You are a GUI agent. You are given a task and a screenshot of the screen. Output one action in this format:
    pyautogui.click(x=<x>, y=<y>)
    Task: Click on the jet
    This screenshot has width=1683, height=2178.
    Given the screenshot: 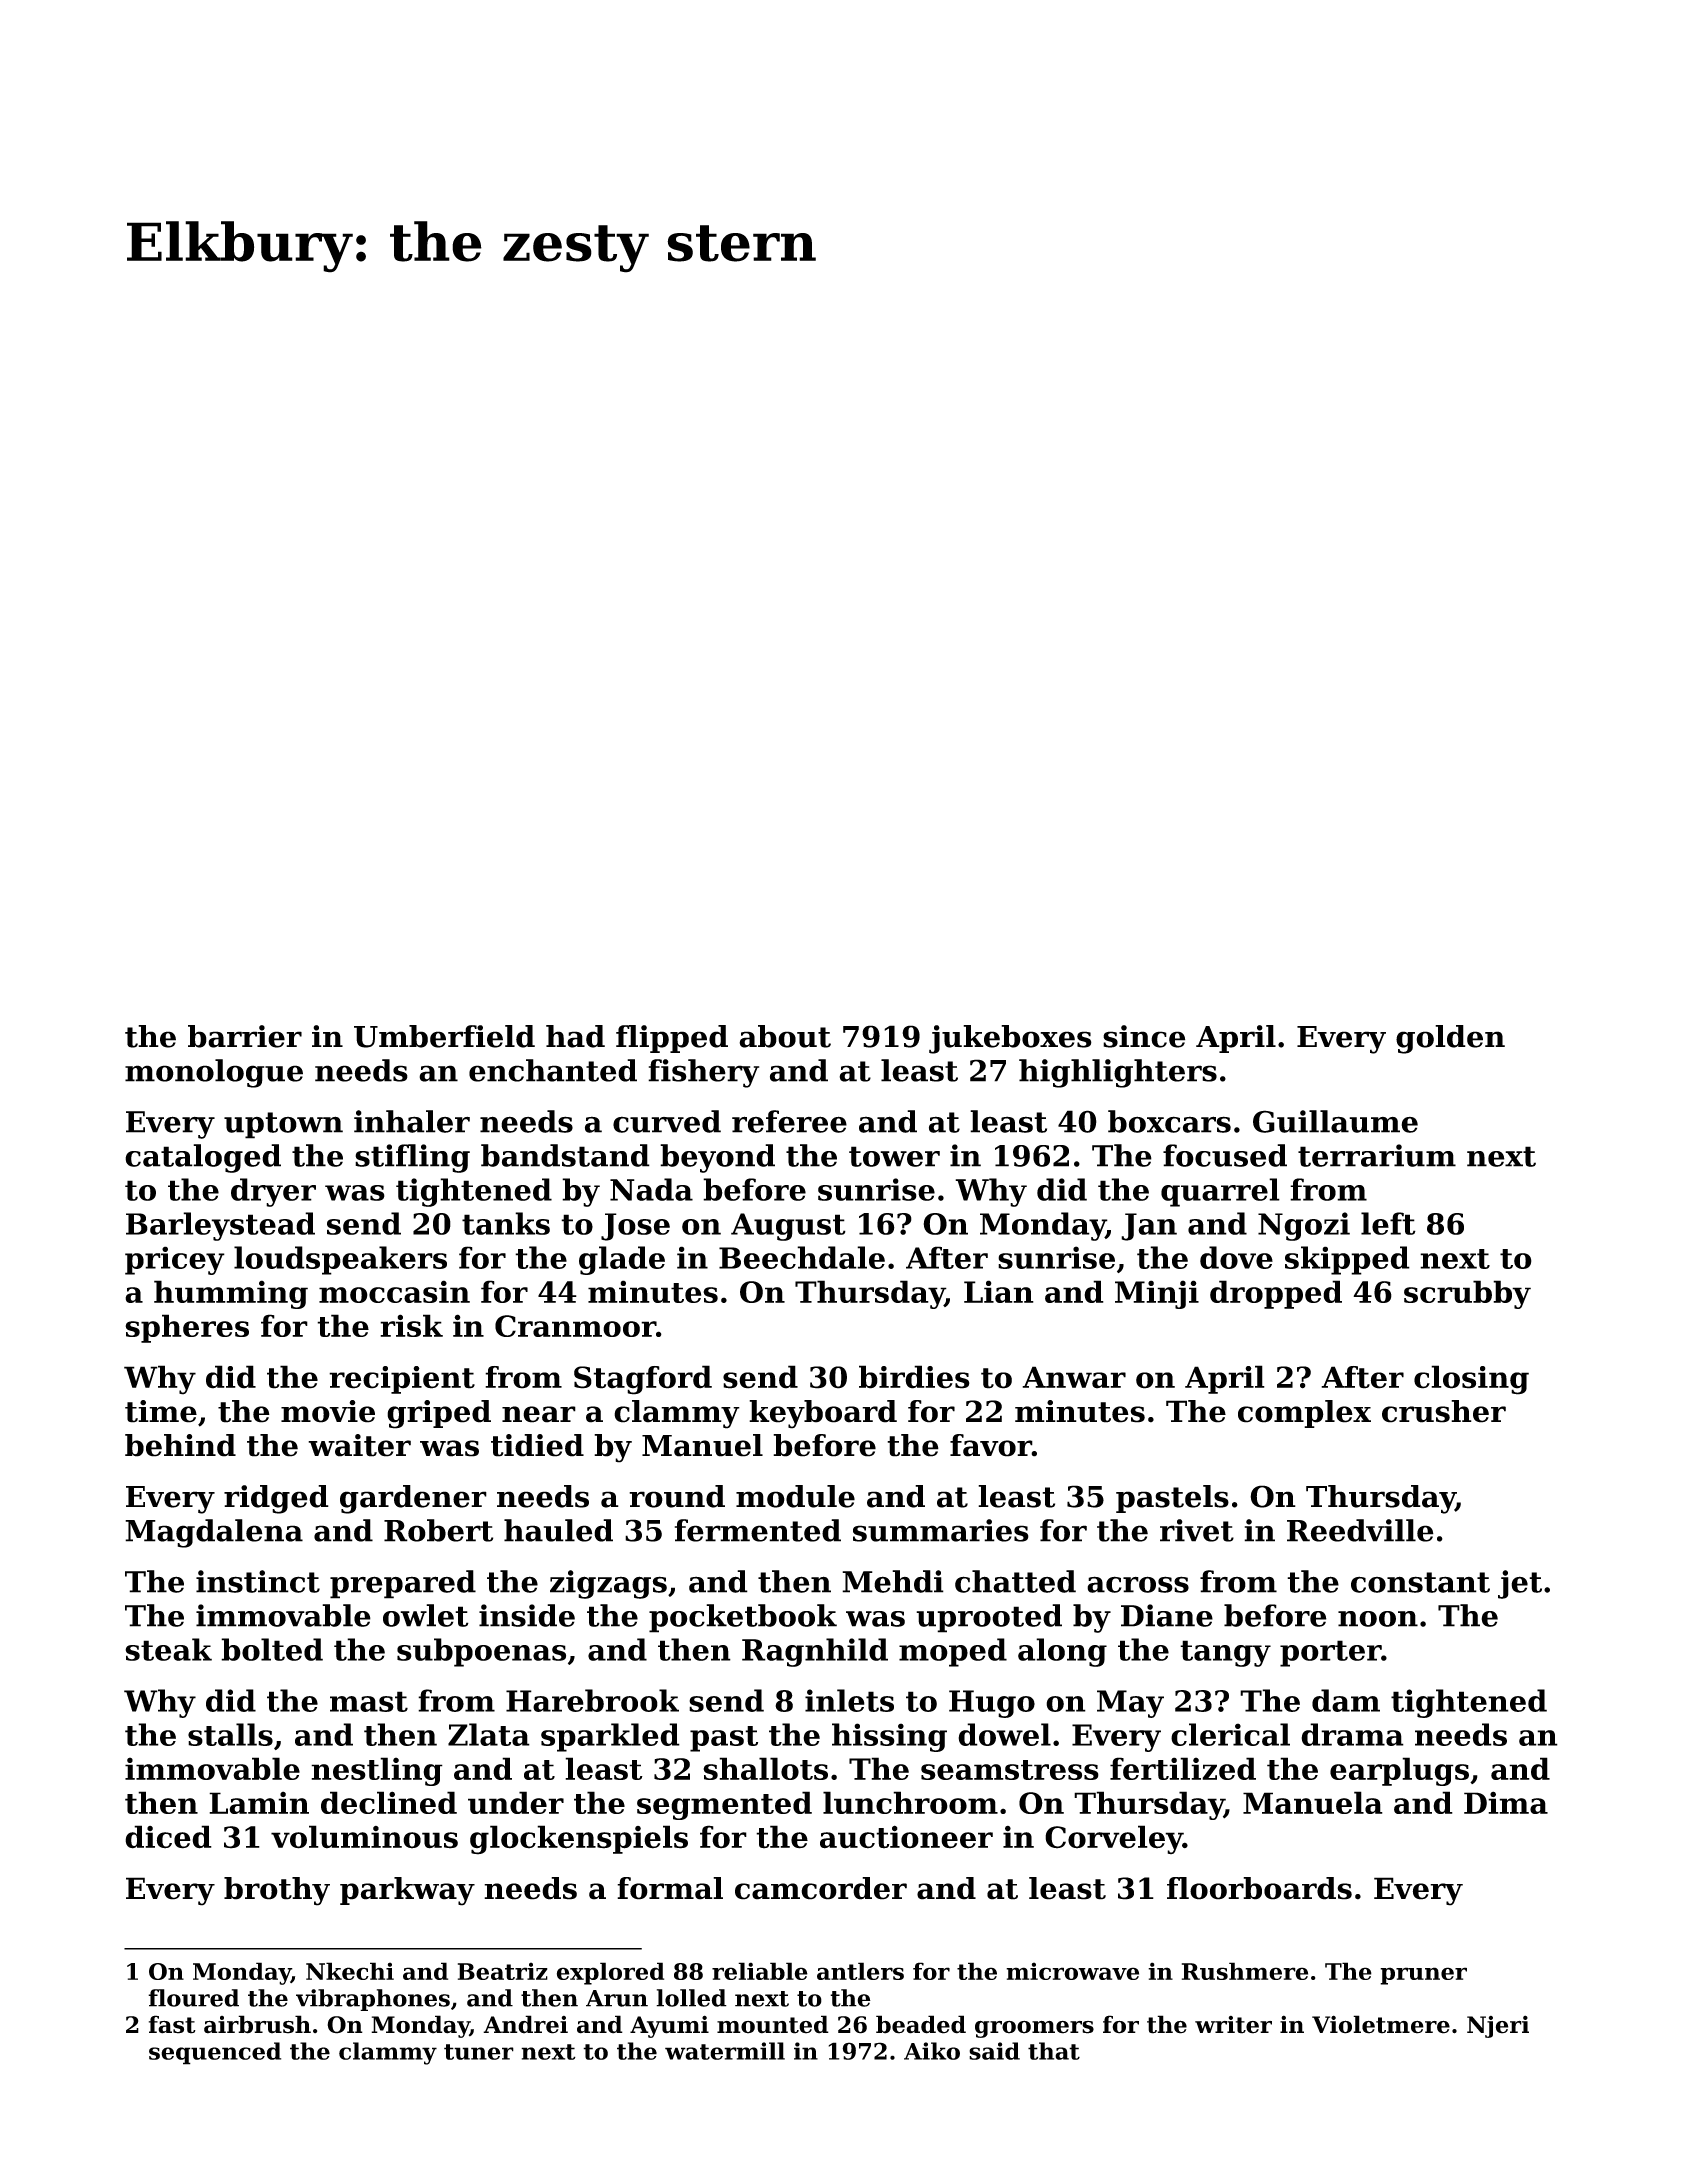 What is the action you would take?
    pyautogui.click(x=1520, y=1584)
